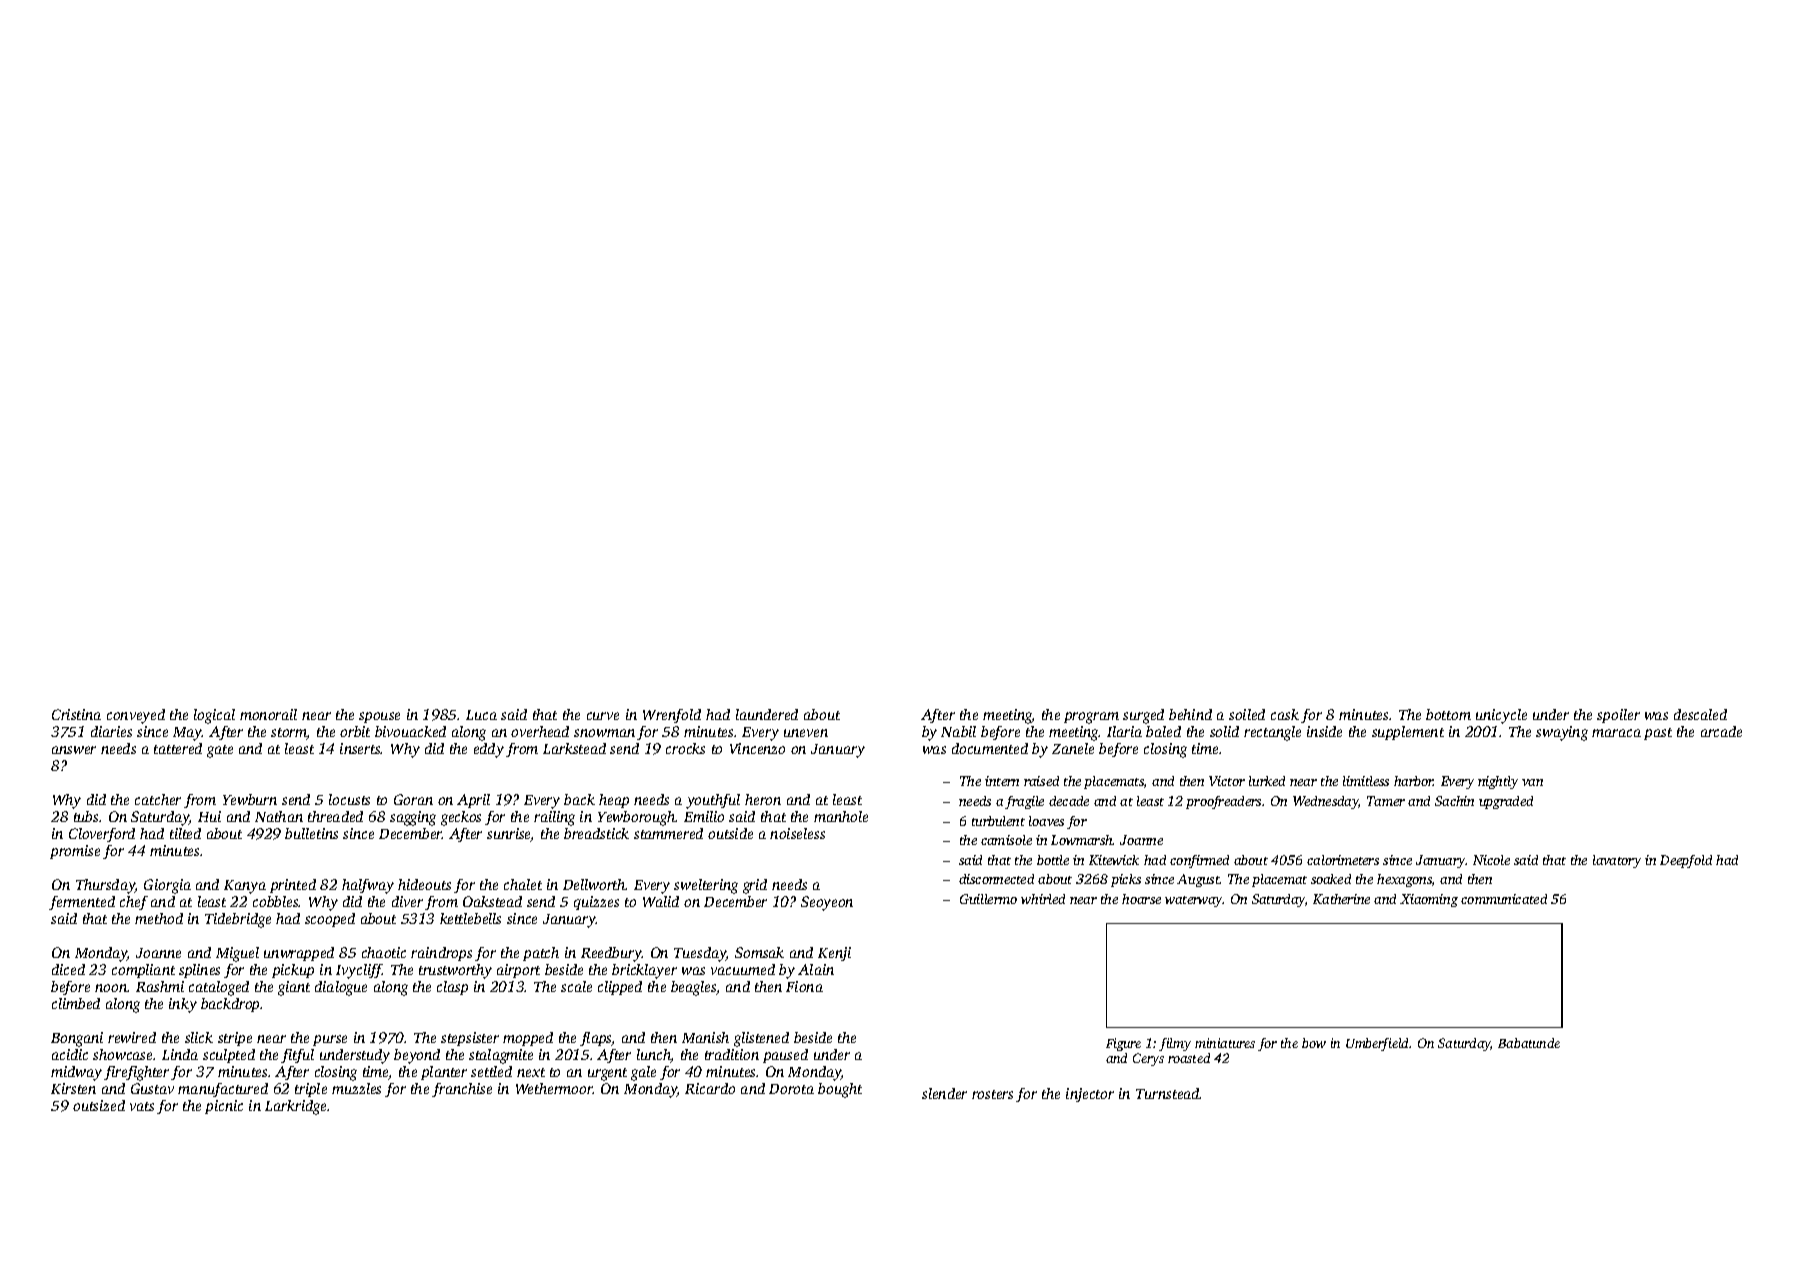 The image size is (1798, 1271). I want to click on calorimeters, so click(1343, 860).
